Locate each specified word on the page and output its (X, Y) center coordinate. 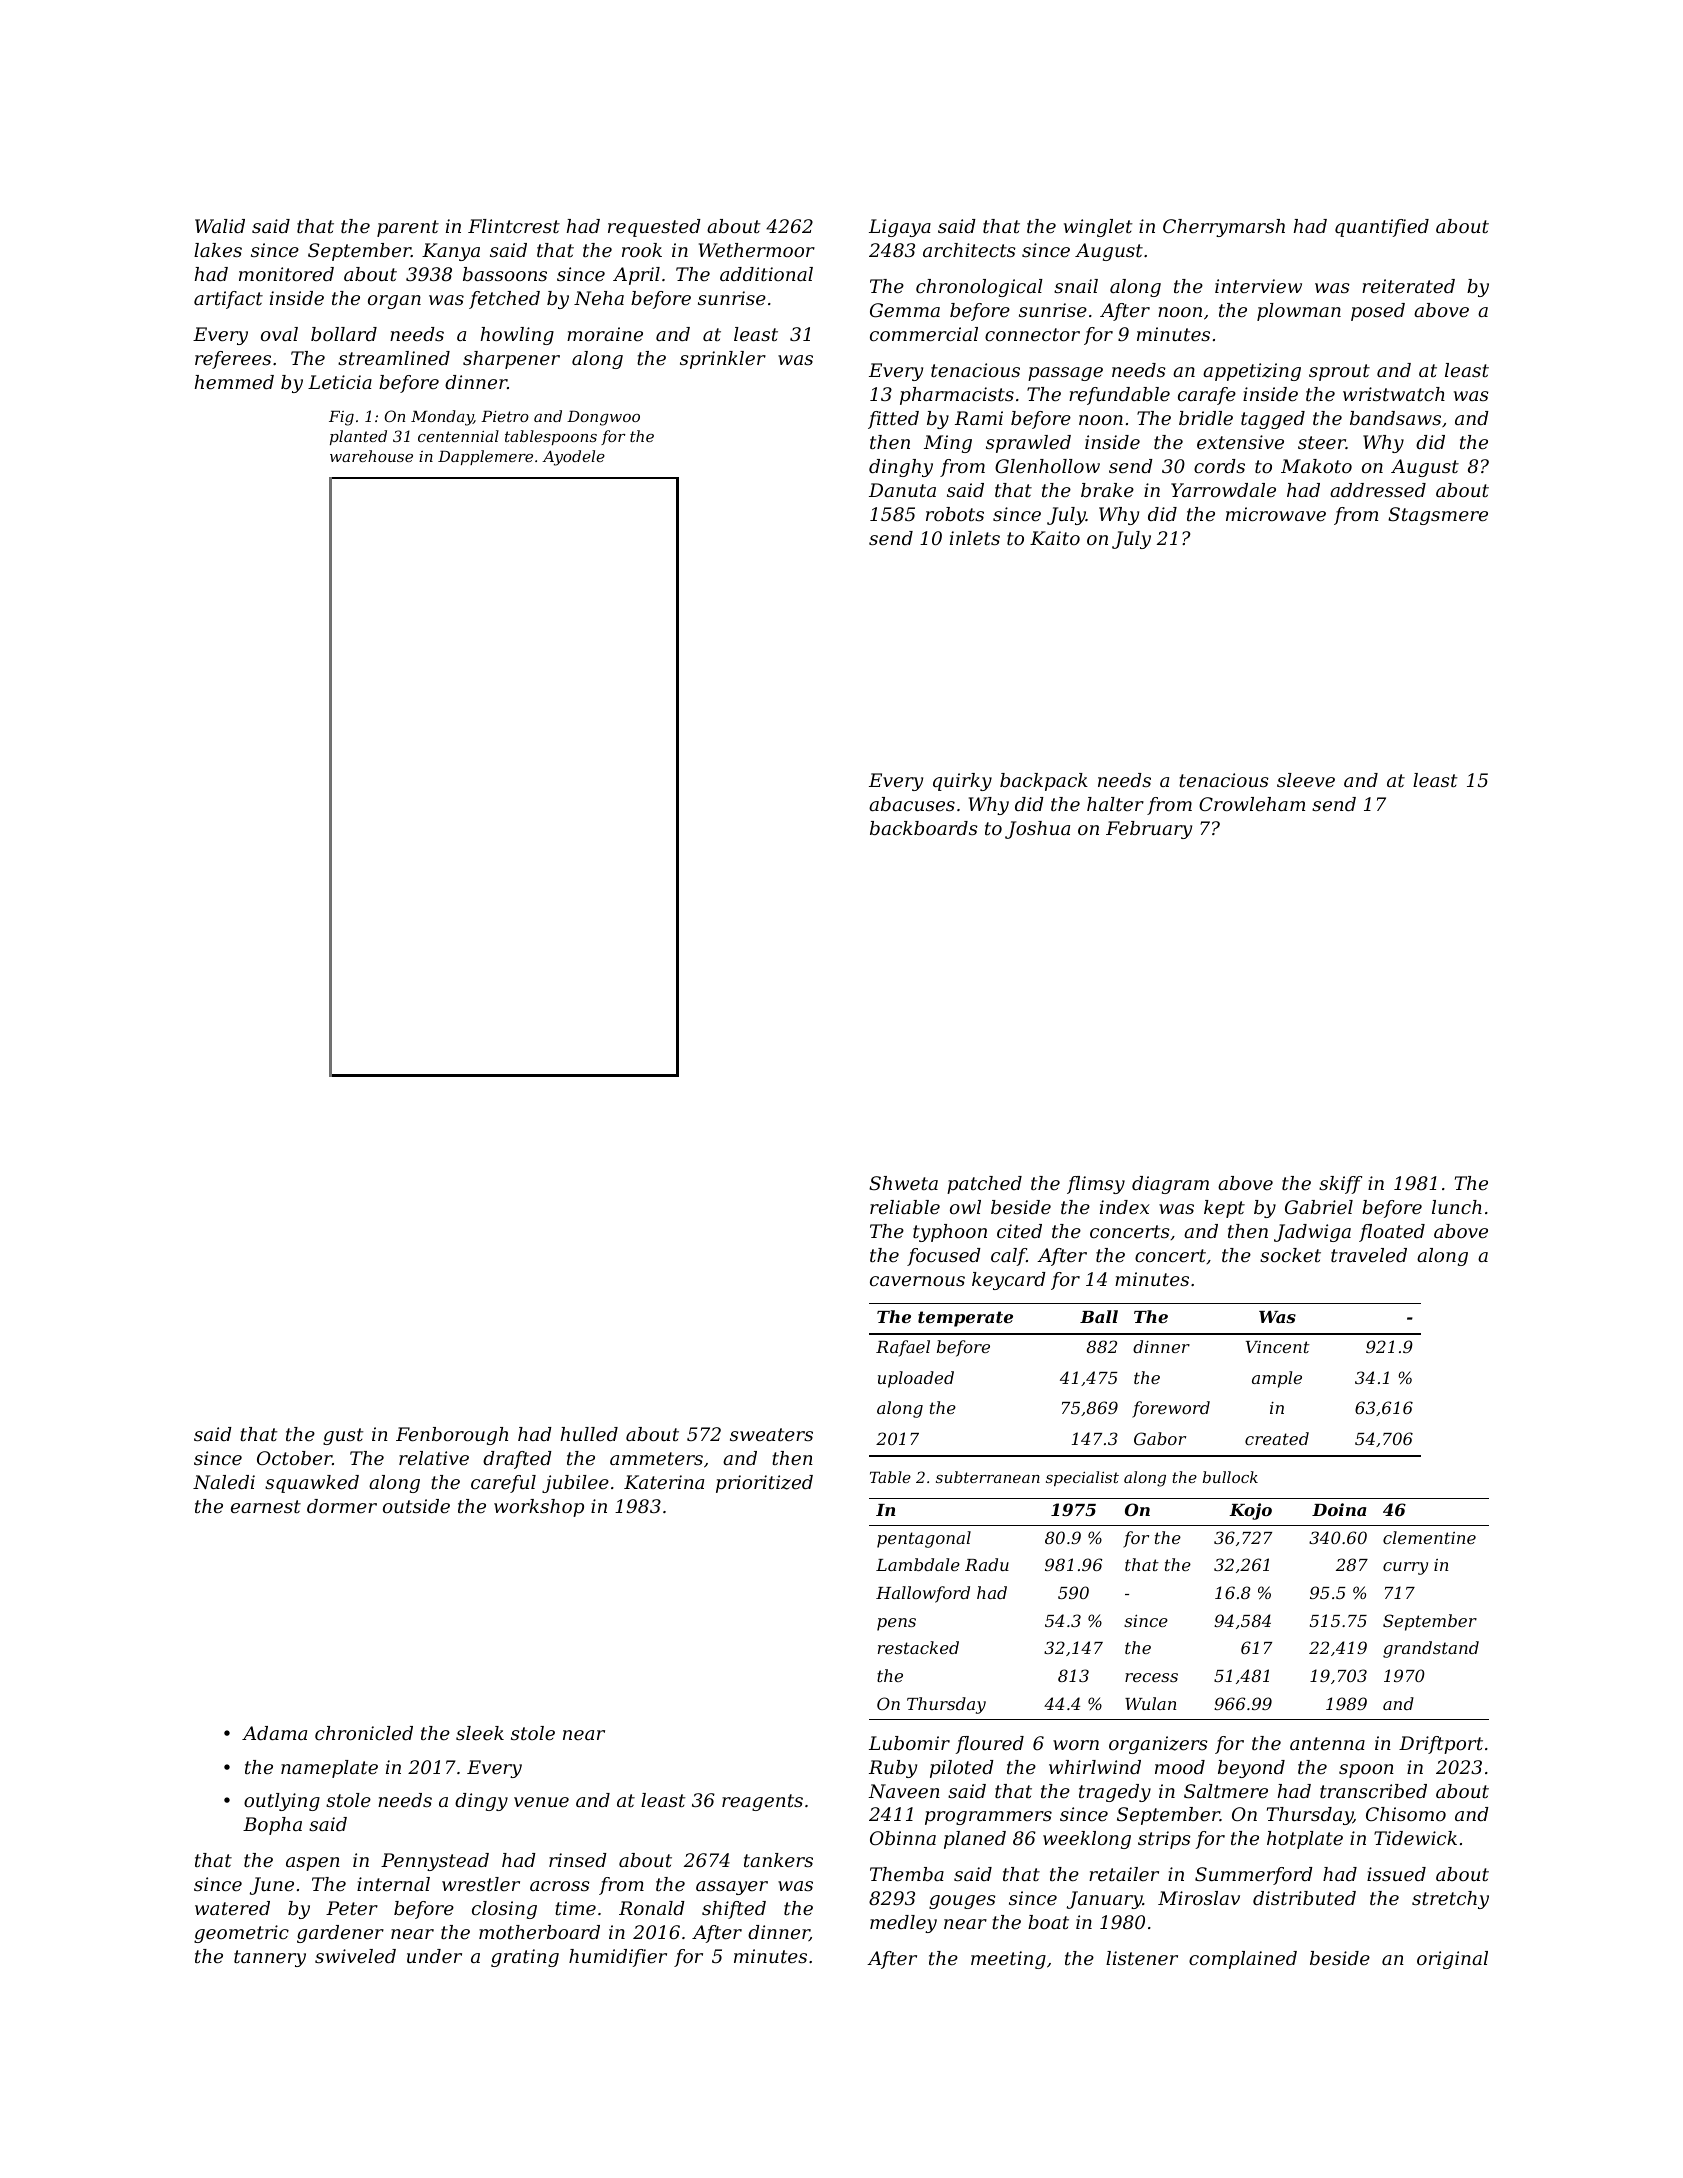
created (1277, 1438)
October (294, 1458)
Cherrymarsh (1224, 228)
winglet (1098, 228)
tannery (270, 1958)
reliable (905, 1207)
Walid (220, 226)
